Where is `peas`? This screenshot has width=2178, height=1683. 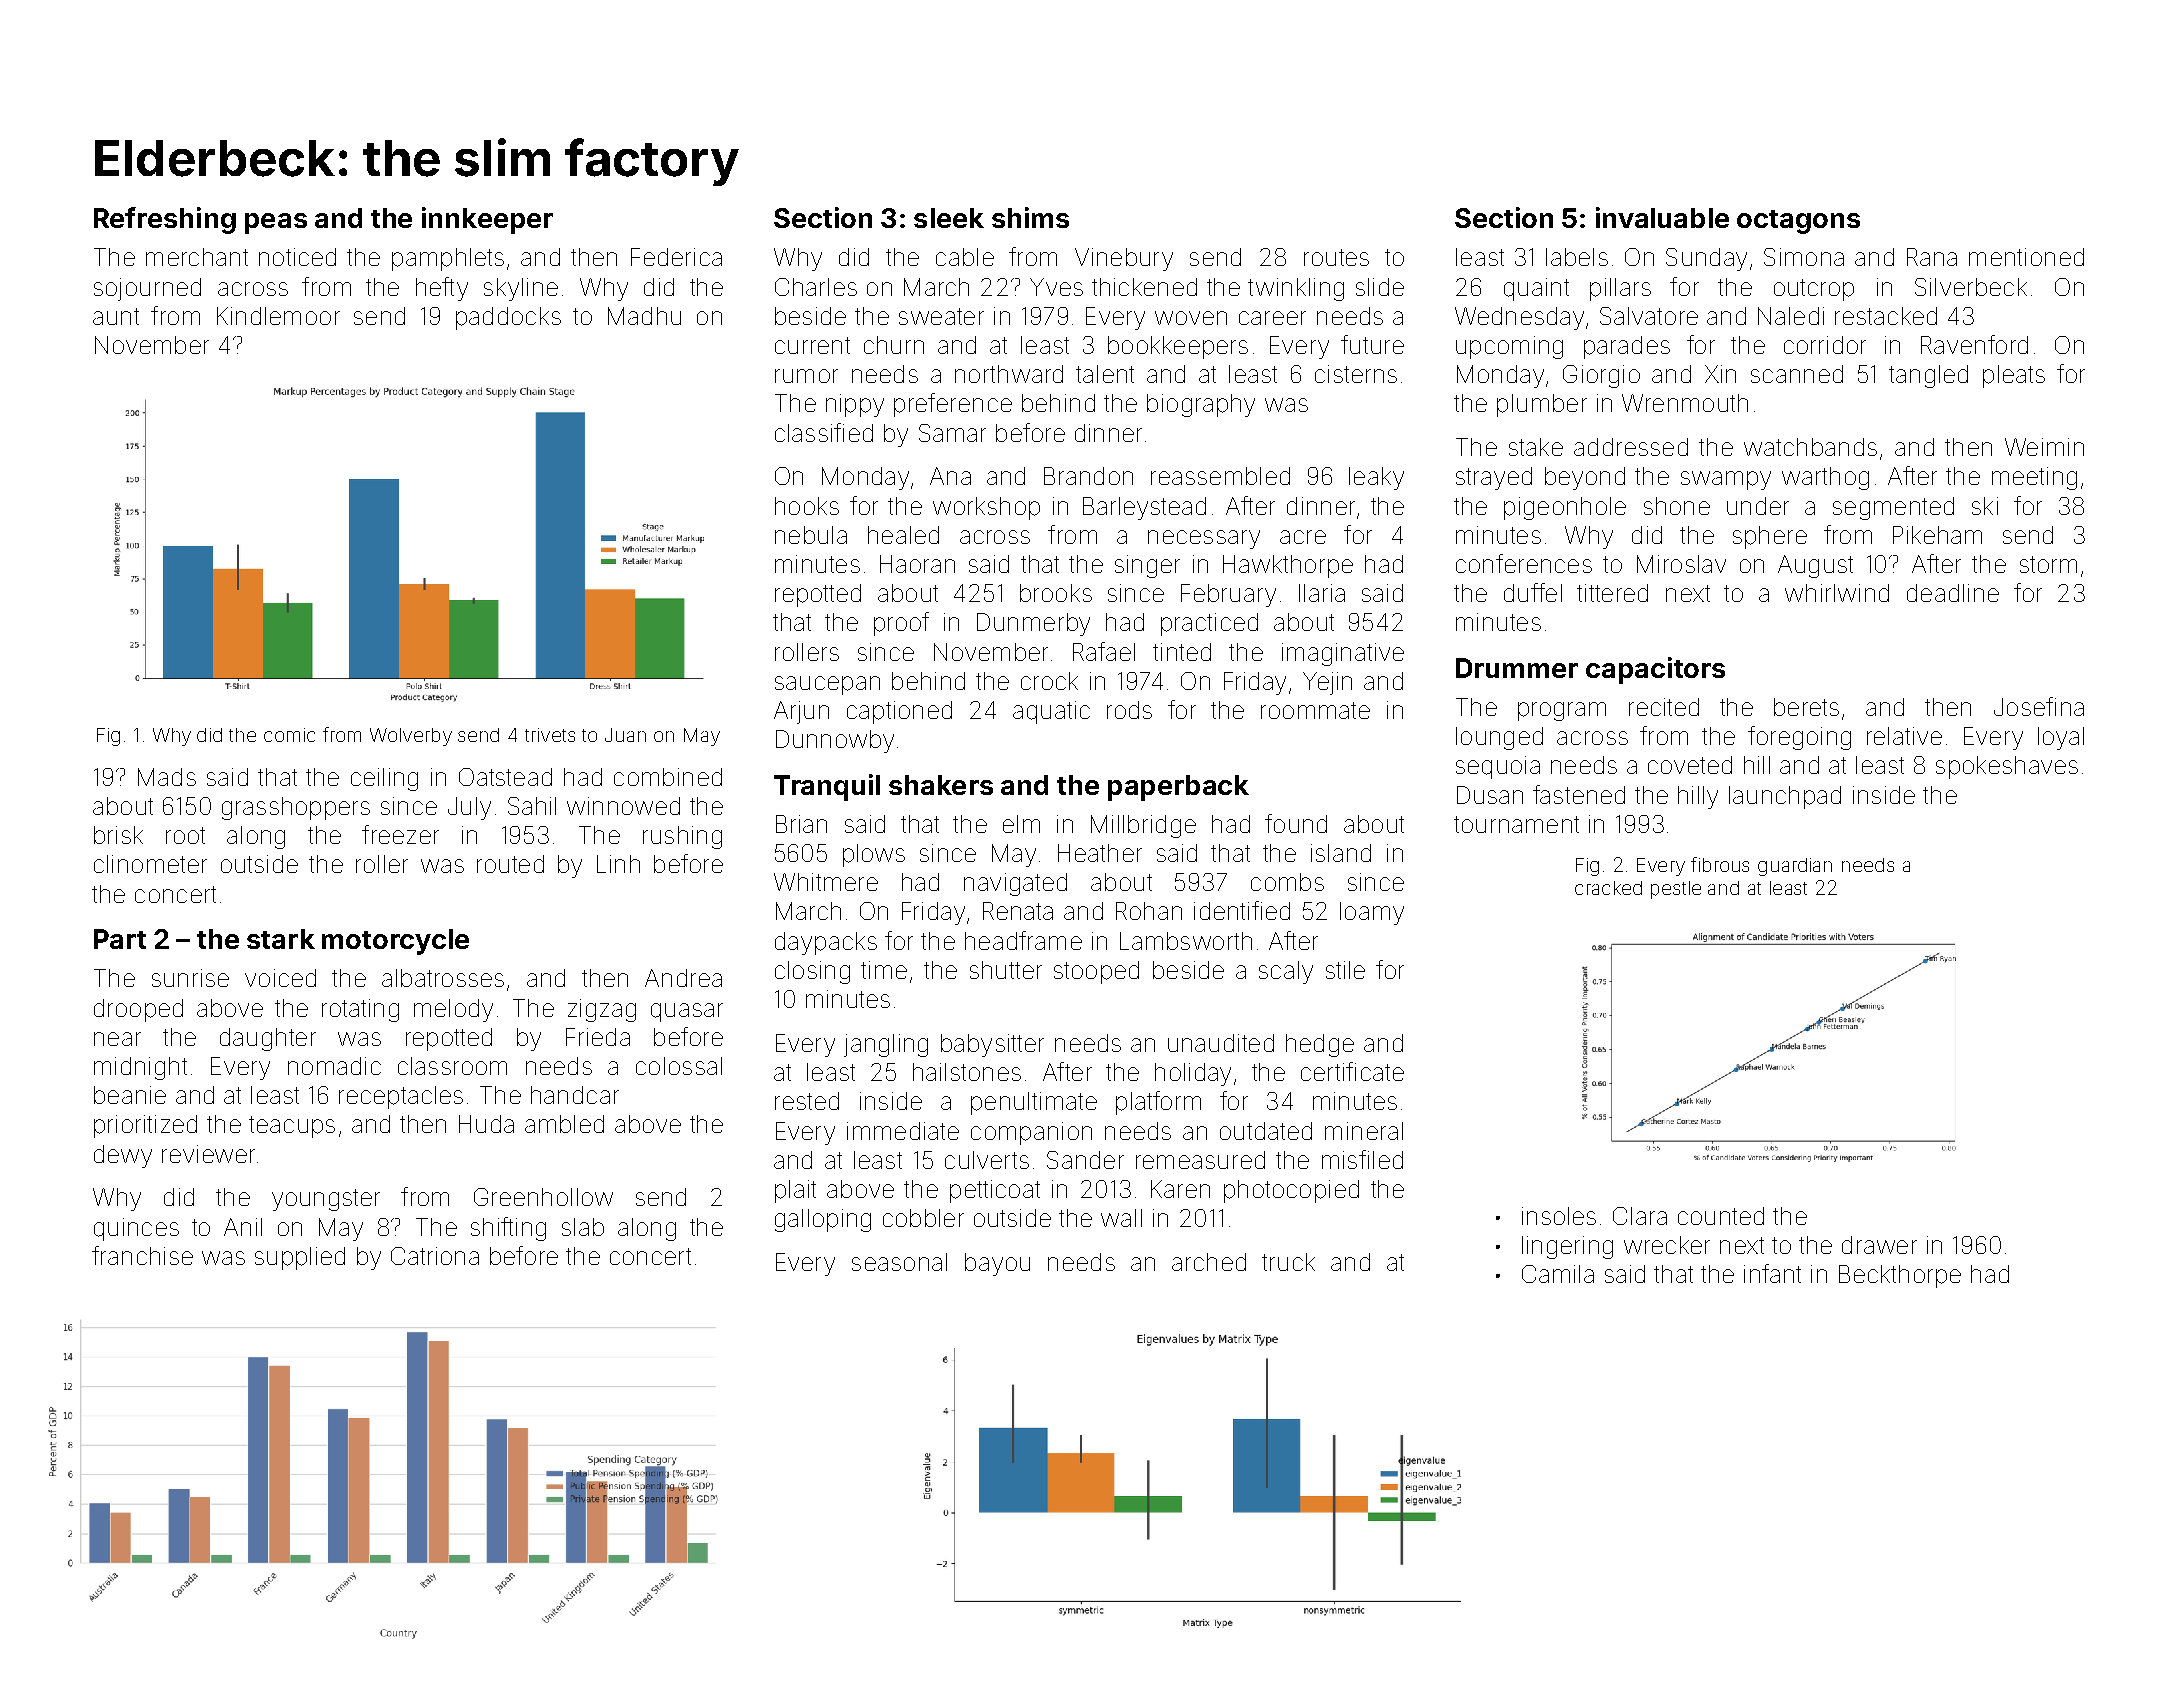 peas is located at coordinates (276, 223).
